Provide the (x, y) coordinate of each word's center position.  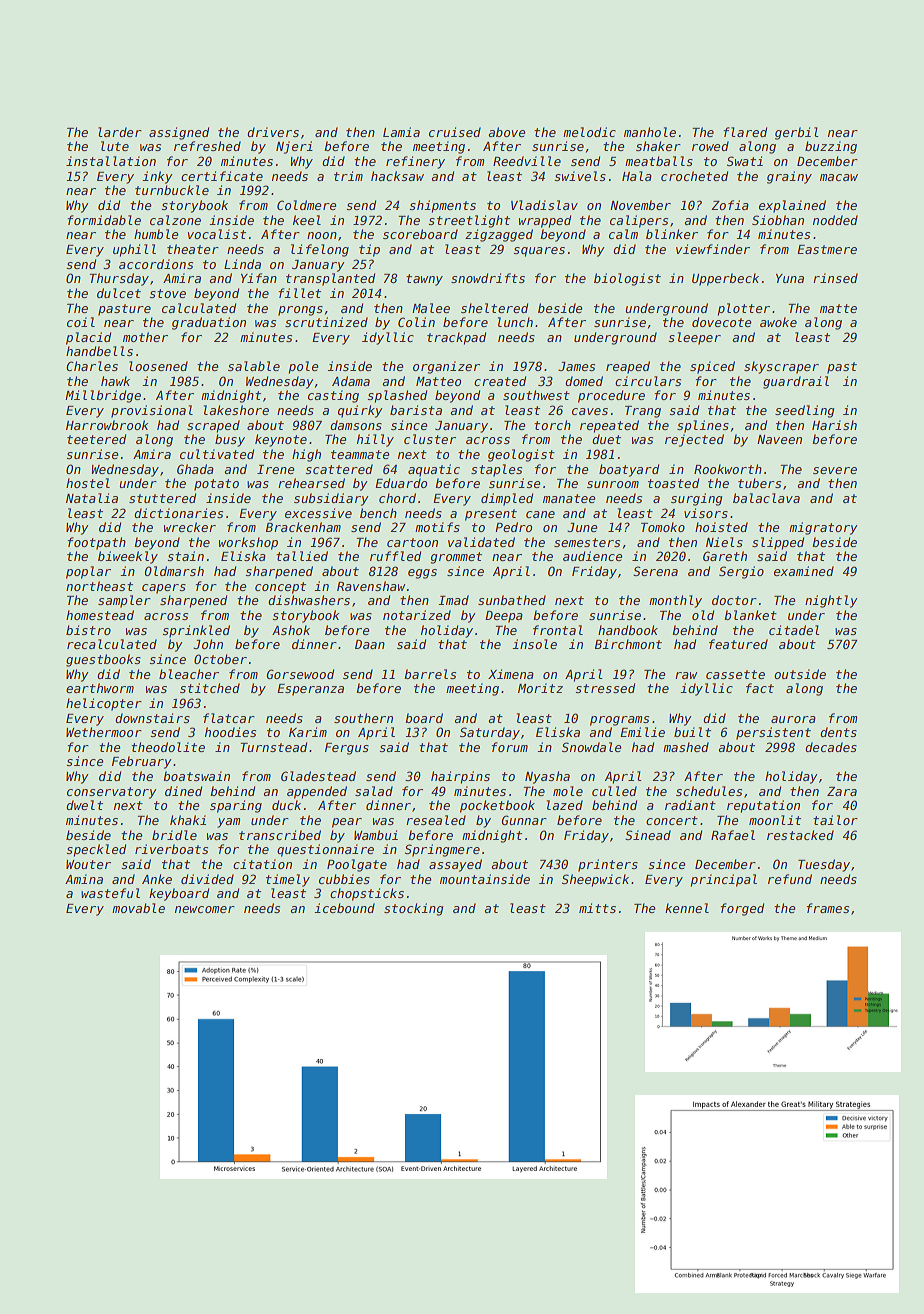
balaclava (766, 498)
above (507, 132)
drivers (273, 132)
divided (207, 879)
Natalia (92, 498)
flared (745, 132)
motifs (437, 527)
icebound (344, 908)
